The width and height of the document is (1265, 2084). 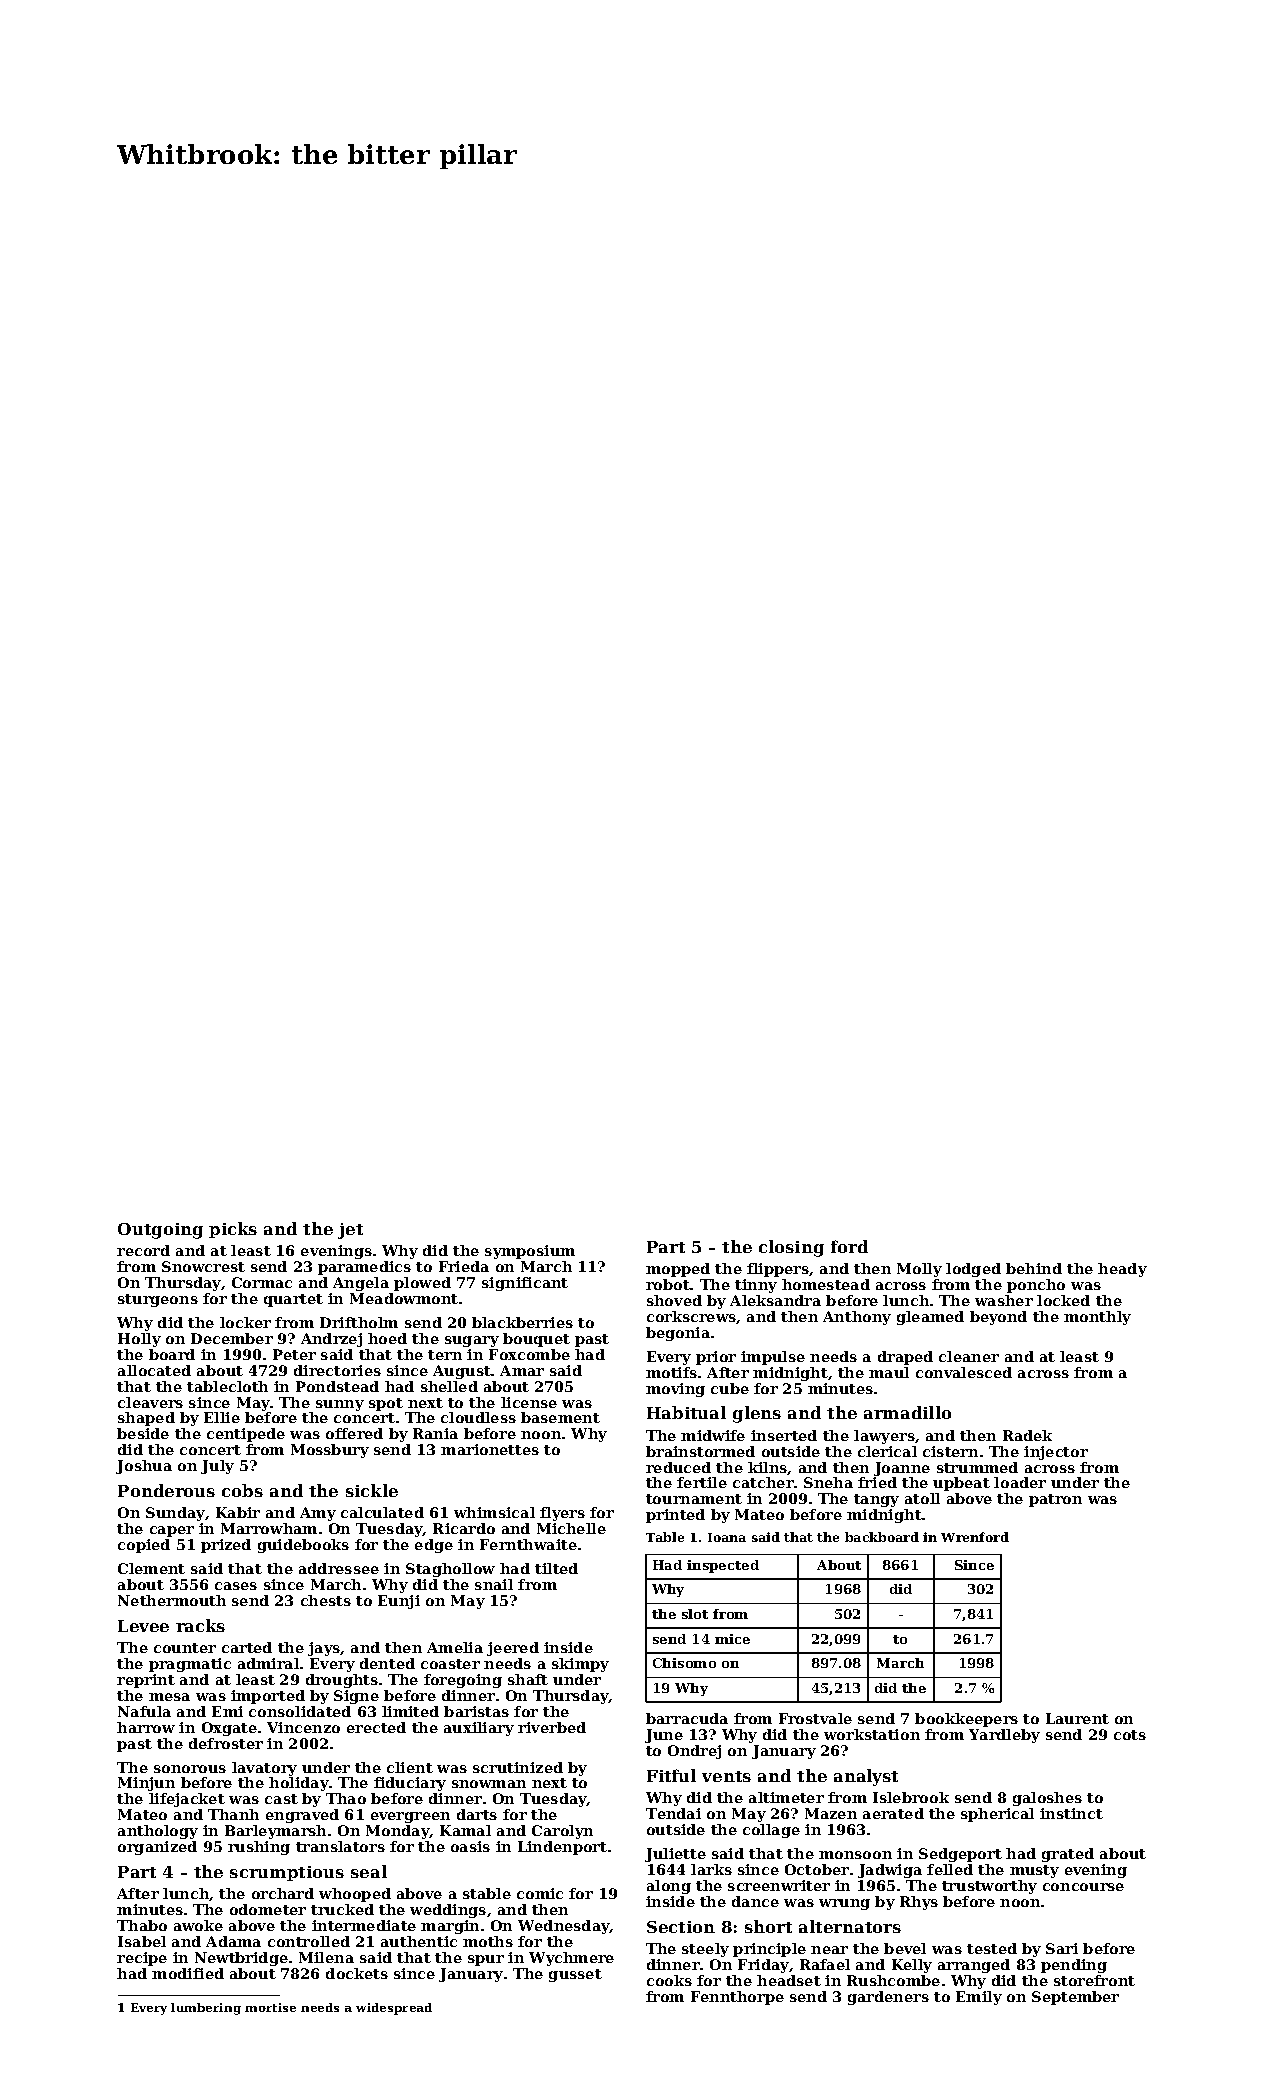 What do you see at coordinates (791, 1248) in the document?
I see `closing` at bounding box center [791, 1248].
